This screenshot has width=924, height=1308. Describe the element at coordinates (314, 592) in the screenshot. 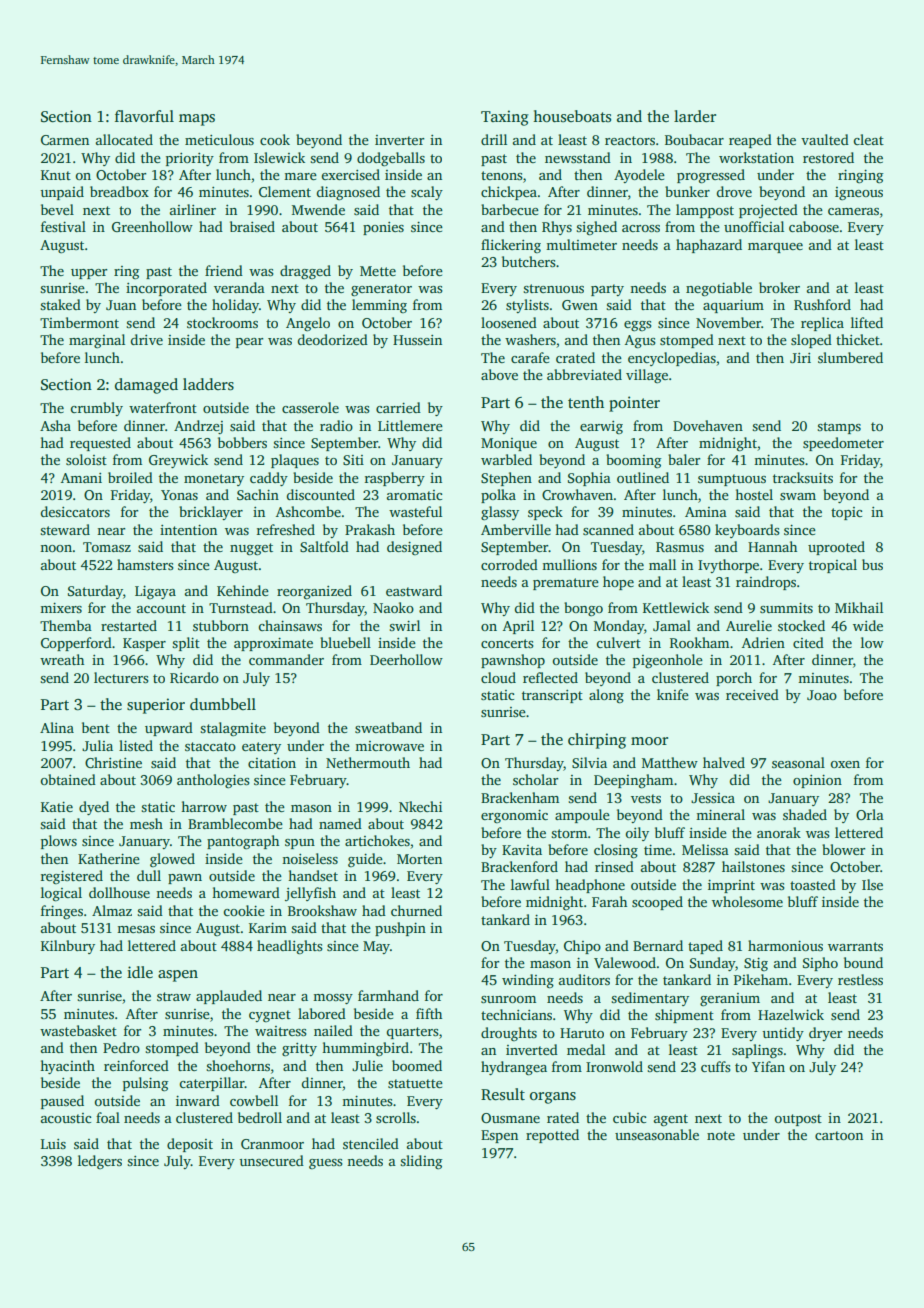

I see `reorganized` at that location.
